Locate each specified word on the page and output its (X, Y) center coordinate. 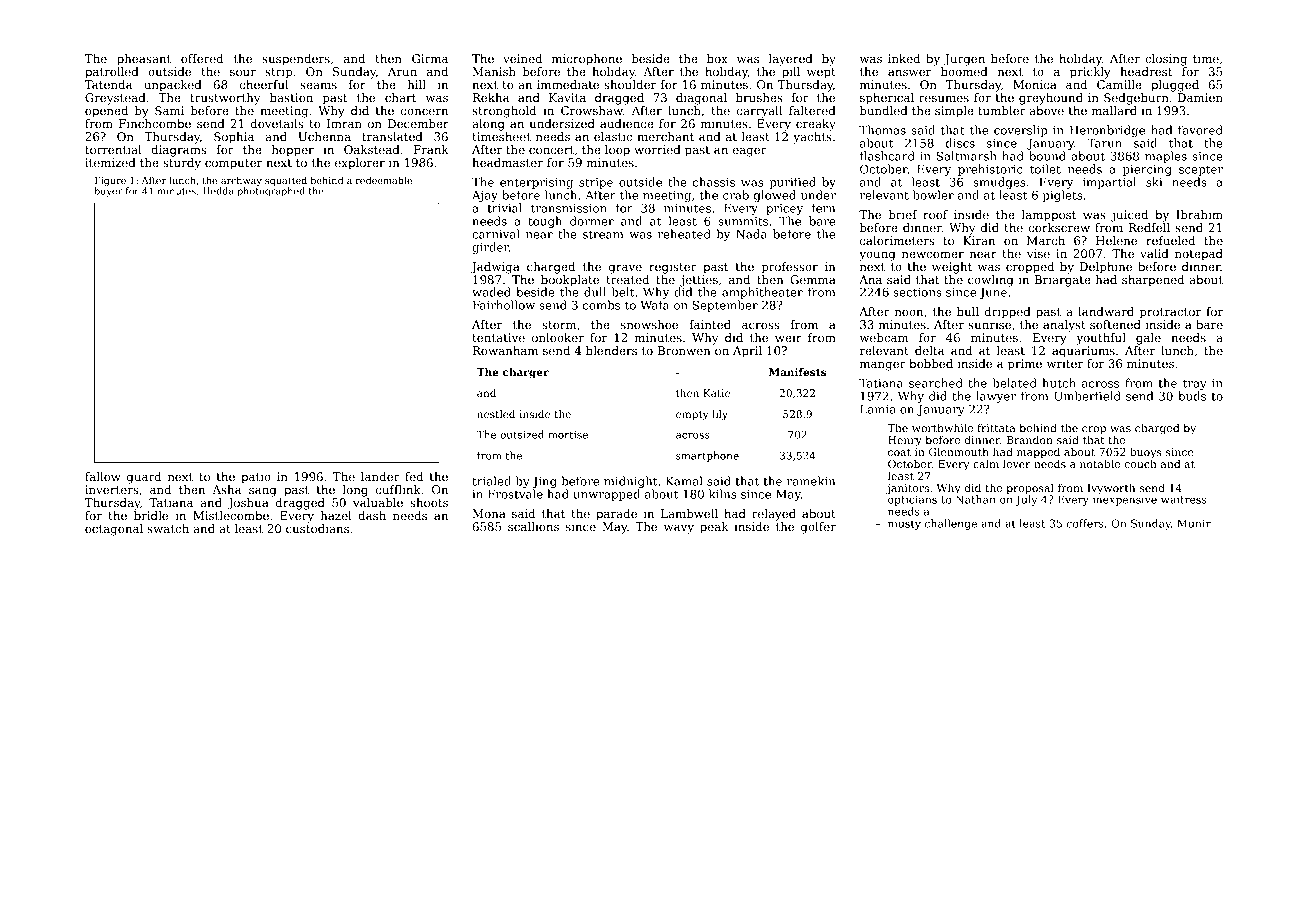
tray (1195, 384)
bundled (884, 110)
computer (233, 164)
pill (791, 73)
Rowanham (505, 350)
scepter (1201, 170)
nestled (496, 414)
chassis (714, 182)
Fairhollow (504, 305)
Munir (1194, 523)
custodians (317, 528)
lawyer (996, 397)
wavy (679, 529)
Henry (905, 441)
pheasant (144, 60)
